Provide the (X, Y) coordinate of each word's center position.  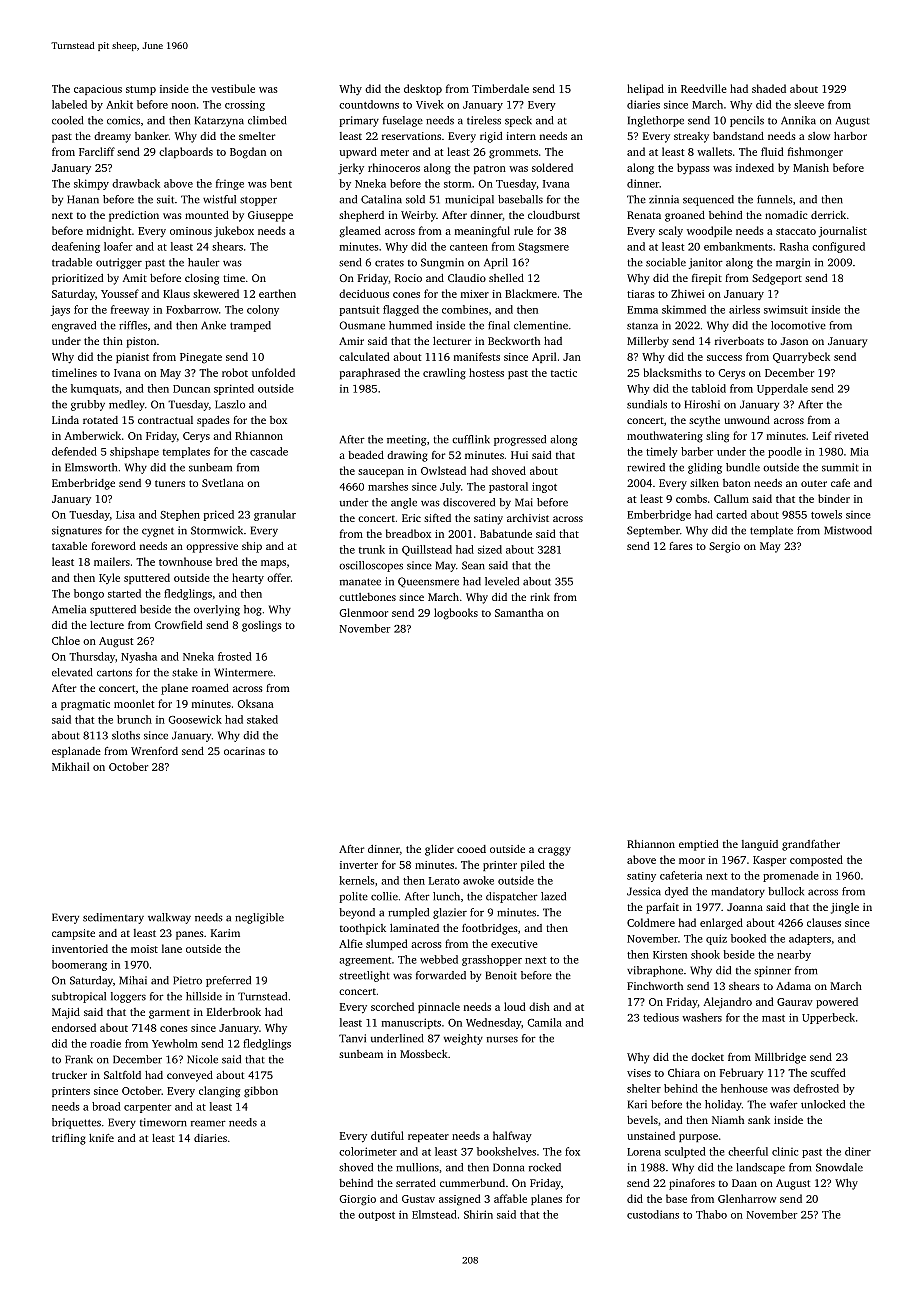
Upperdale (782, 389)
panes (190, 935)
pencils (747, 121)
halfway (512, 1136)
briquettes (76, 1123)
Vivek (430, 104)
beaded (366, 455)
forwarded (441, 975)
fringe (230, 184)
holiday (723, 1105)
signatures (77, 531)
